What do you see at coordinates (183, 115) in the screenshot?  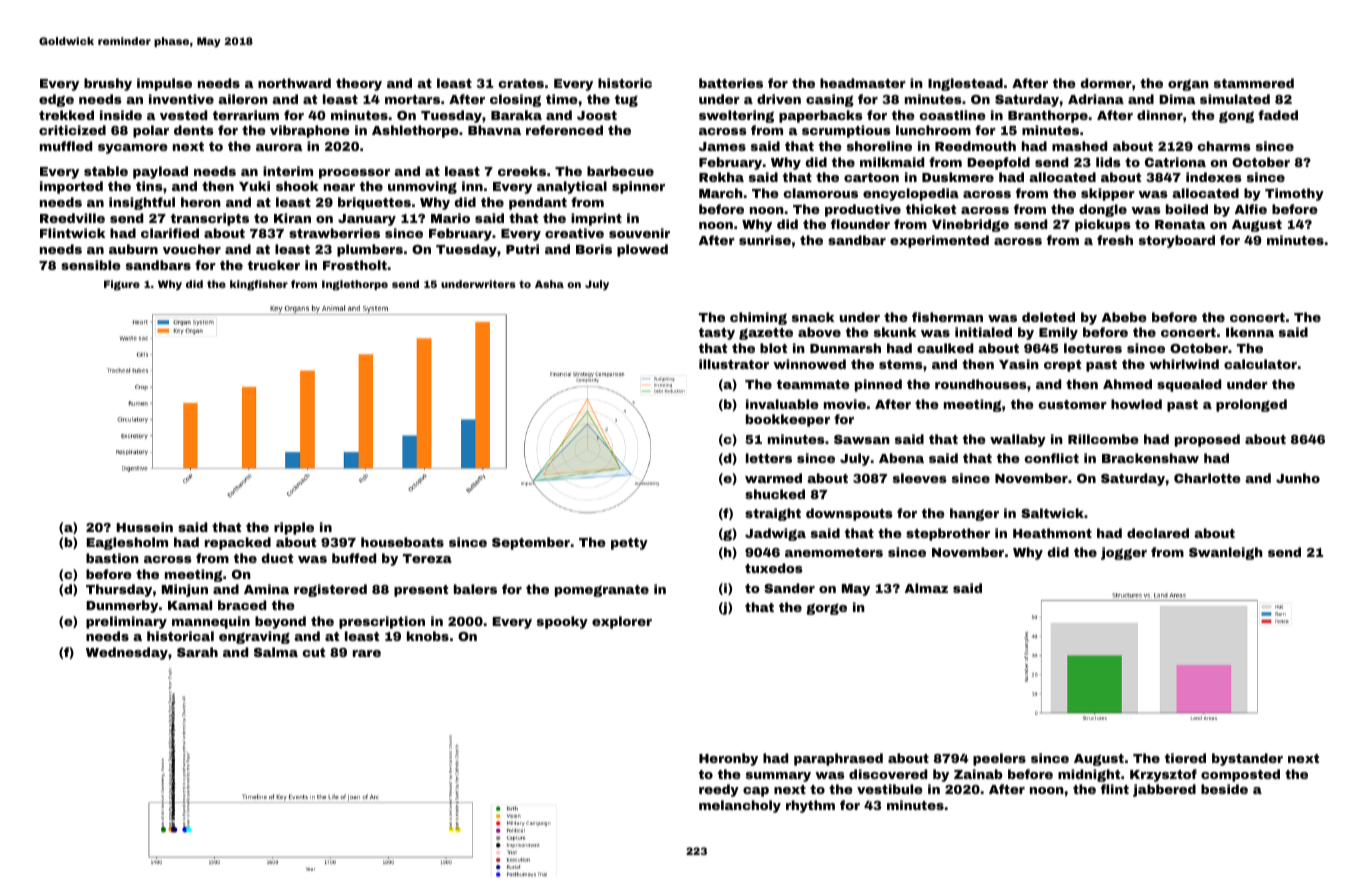 I see `vested` at bounding box center [183, 115].
